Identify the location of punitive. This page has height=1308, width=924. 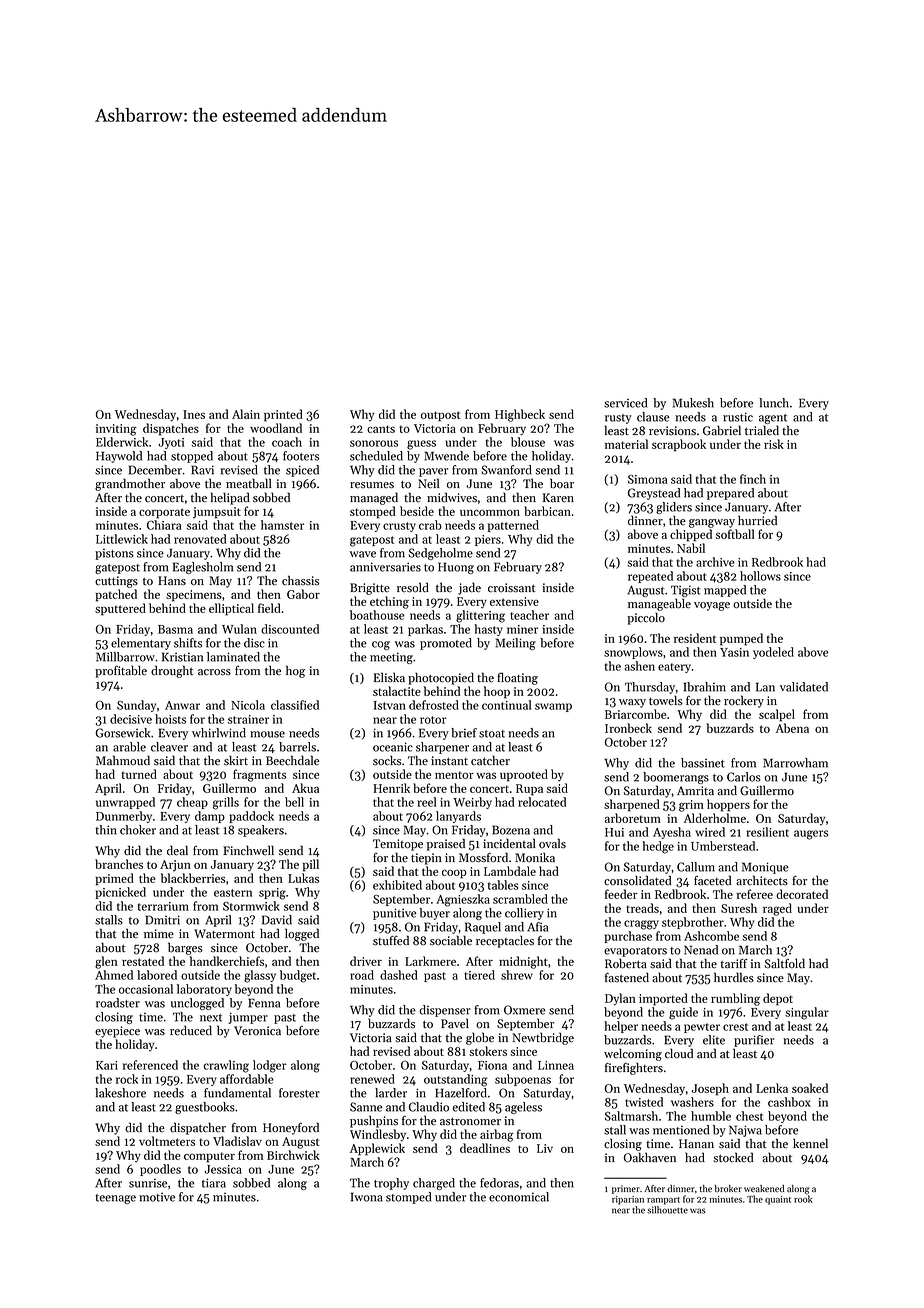
(394, 914).
